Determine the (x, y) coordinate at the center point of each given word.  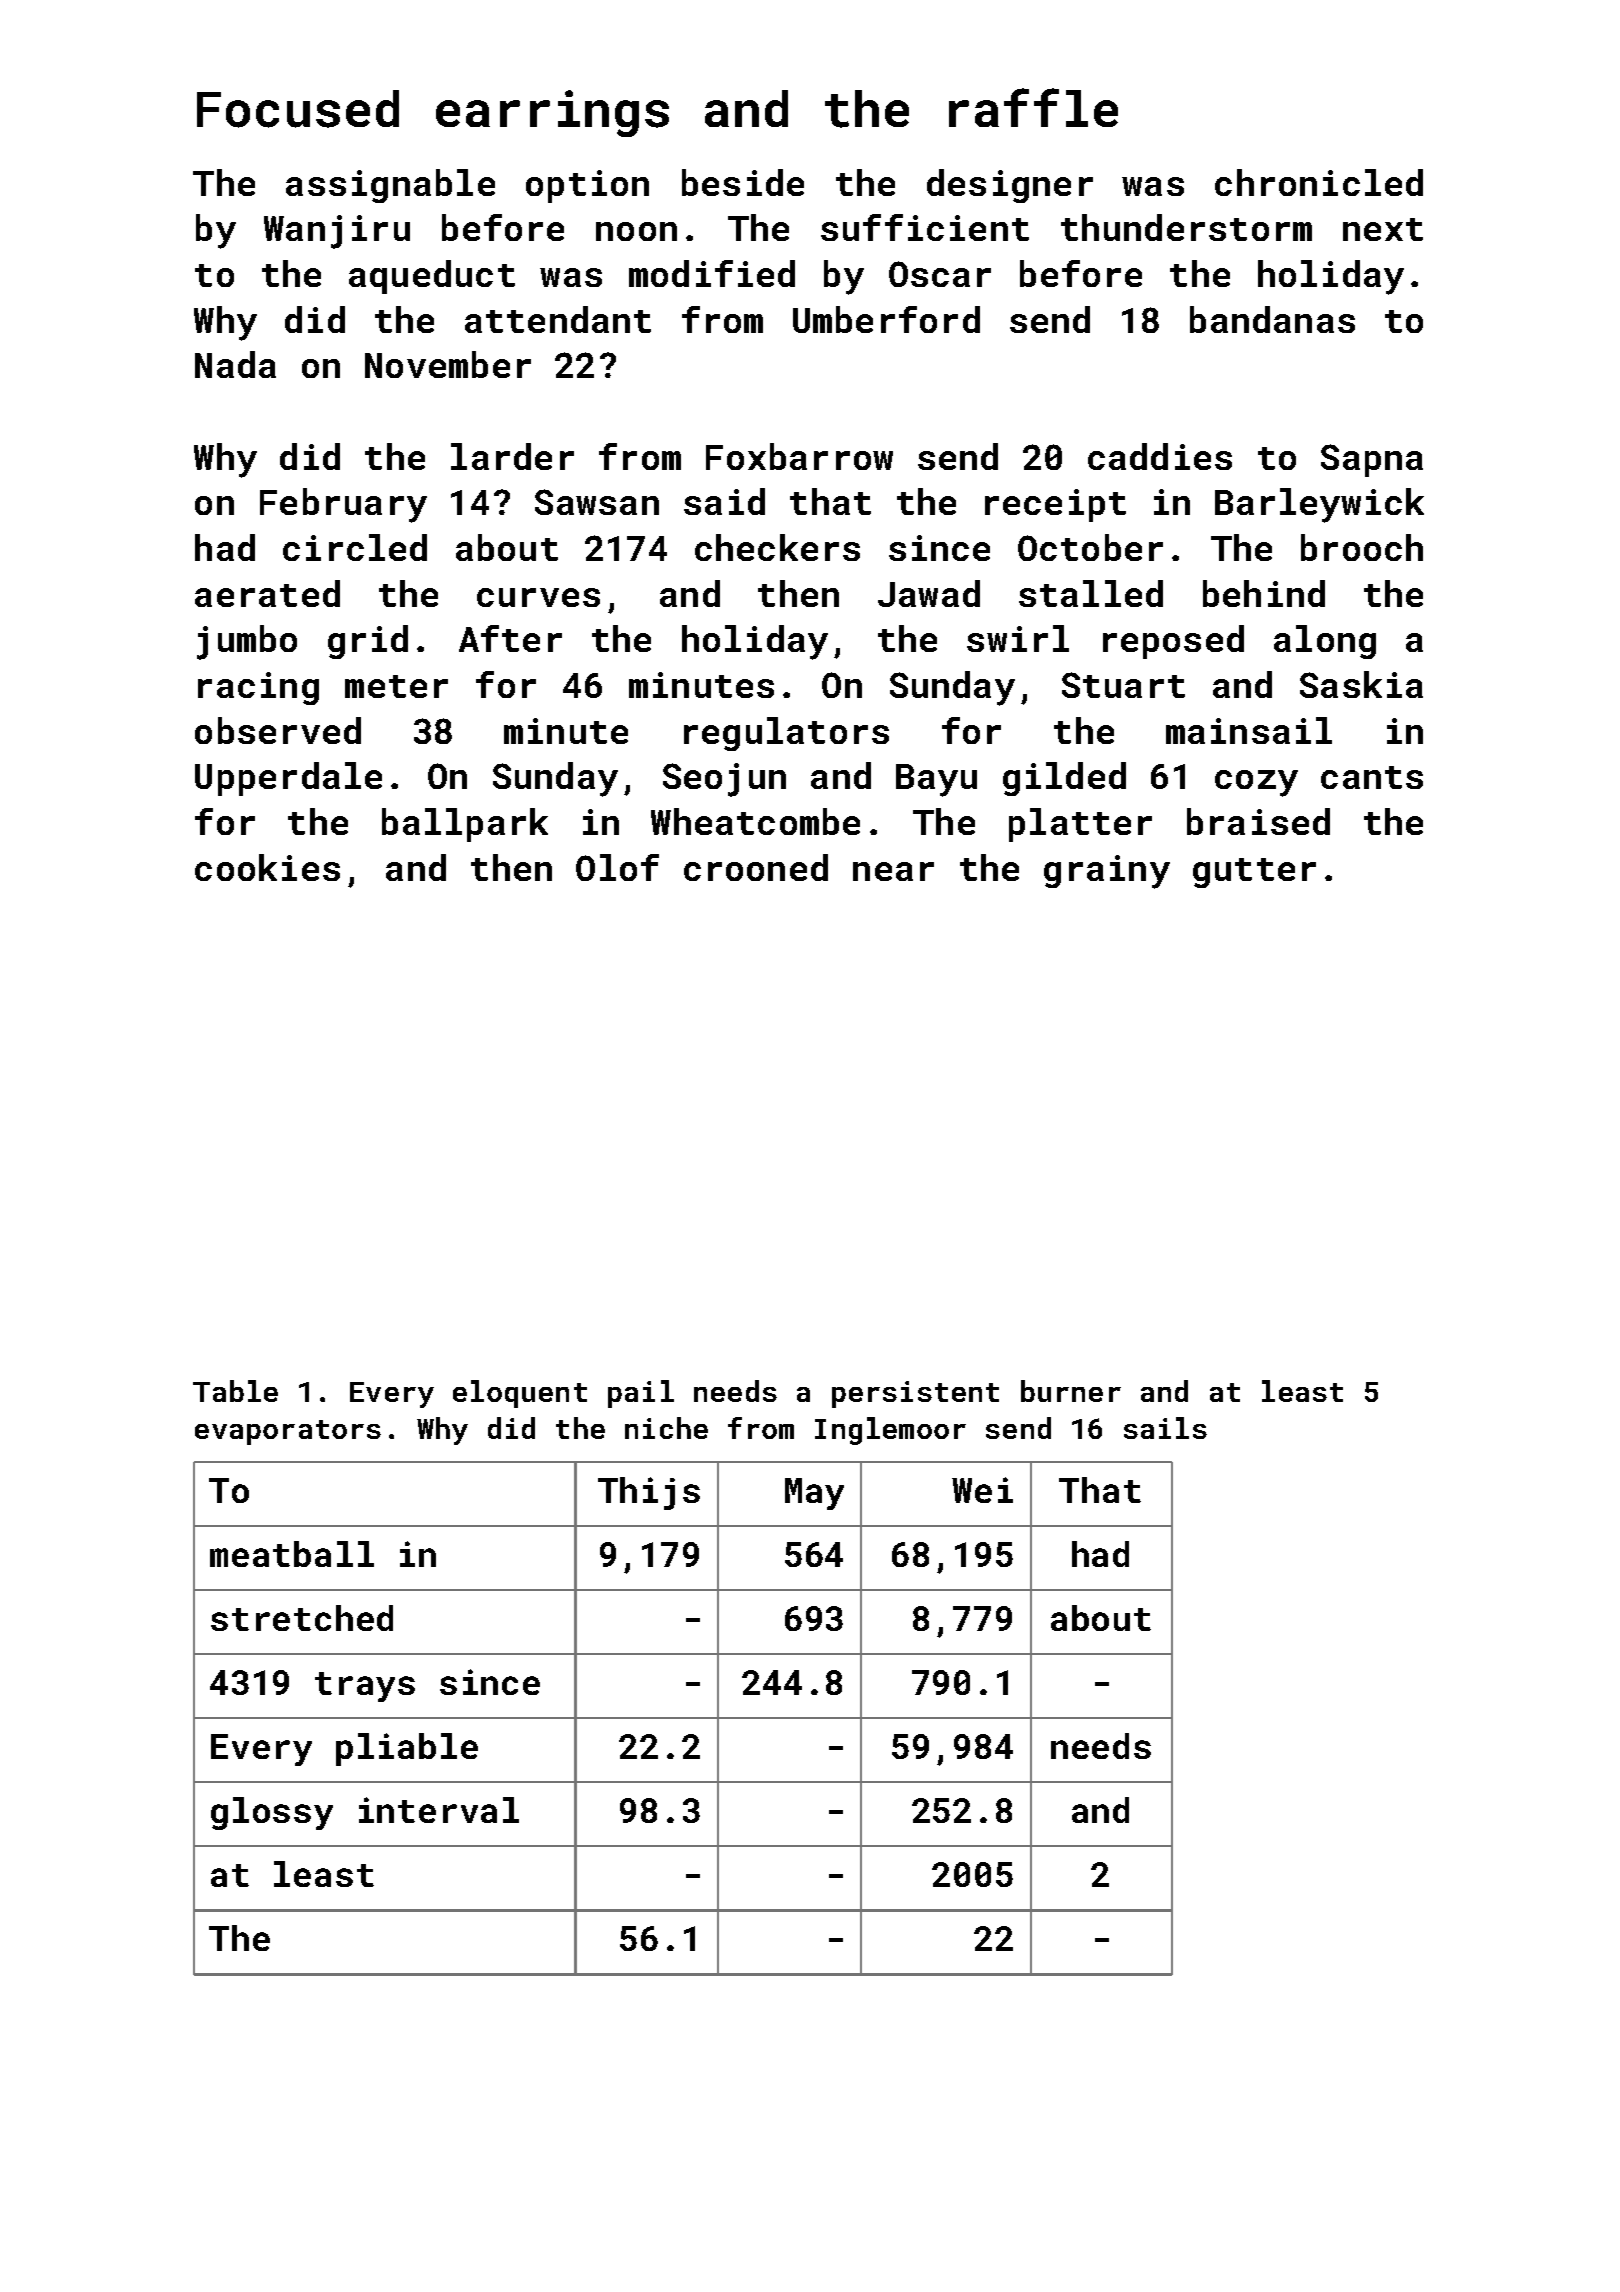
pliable (407, 1749)
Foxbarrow (799, 456)
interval (439, 1810)
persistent (915, 1394)
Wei (982, 1490)
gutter (1254, 873)
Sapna (1372, 460)
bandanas (1272, 319)
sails (1165, 1428)
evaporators (288, 1432)
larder (512, 456)
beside (743, 182)
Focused (298, 109)
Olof (617, 867)
